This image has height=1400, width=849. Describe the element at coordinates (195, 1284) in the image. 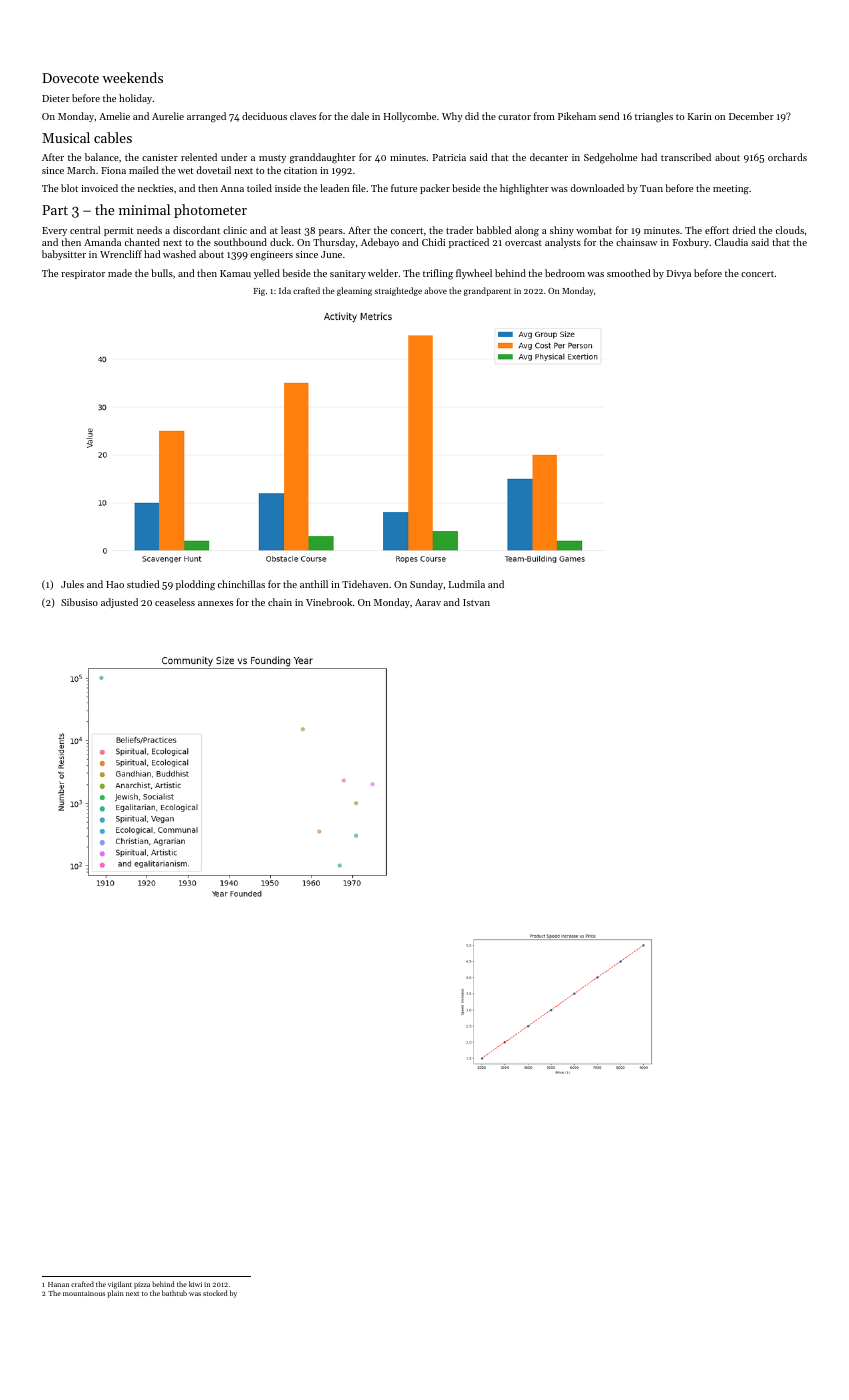

I see `kiwi` at that location.
